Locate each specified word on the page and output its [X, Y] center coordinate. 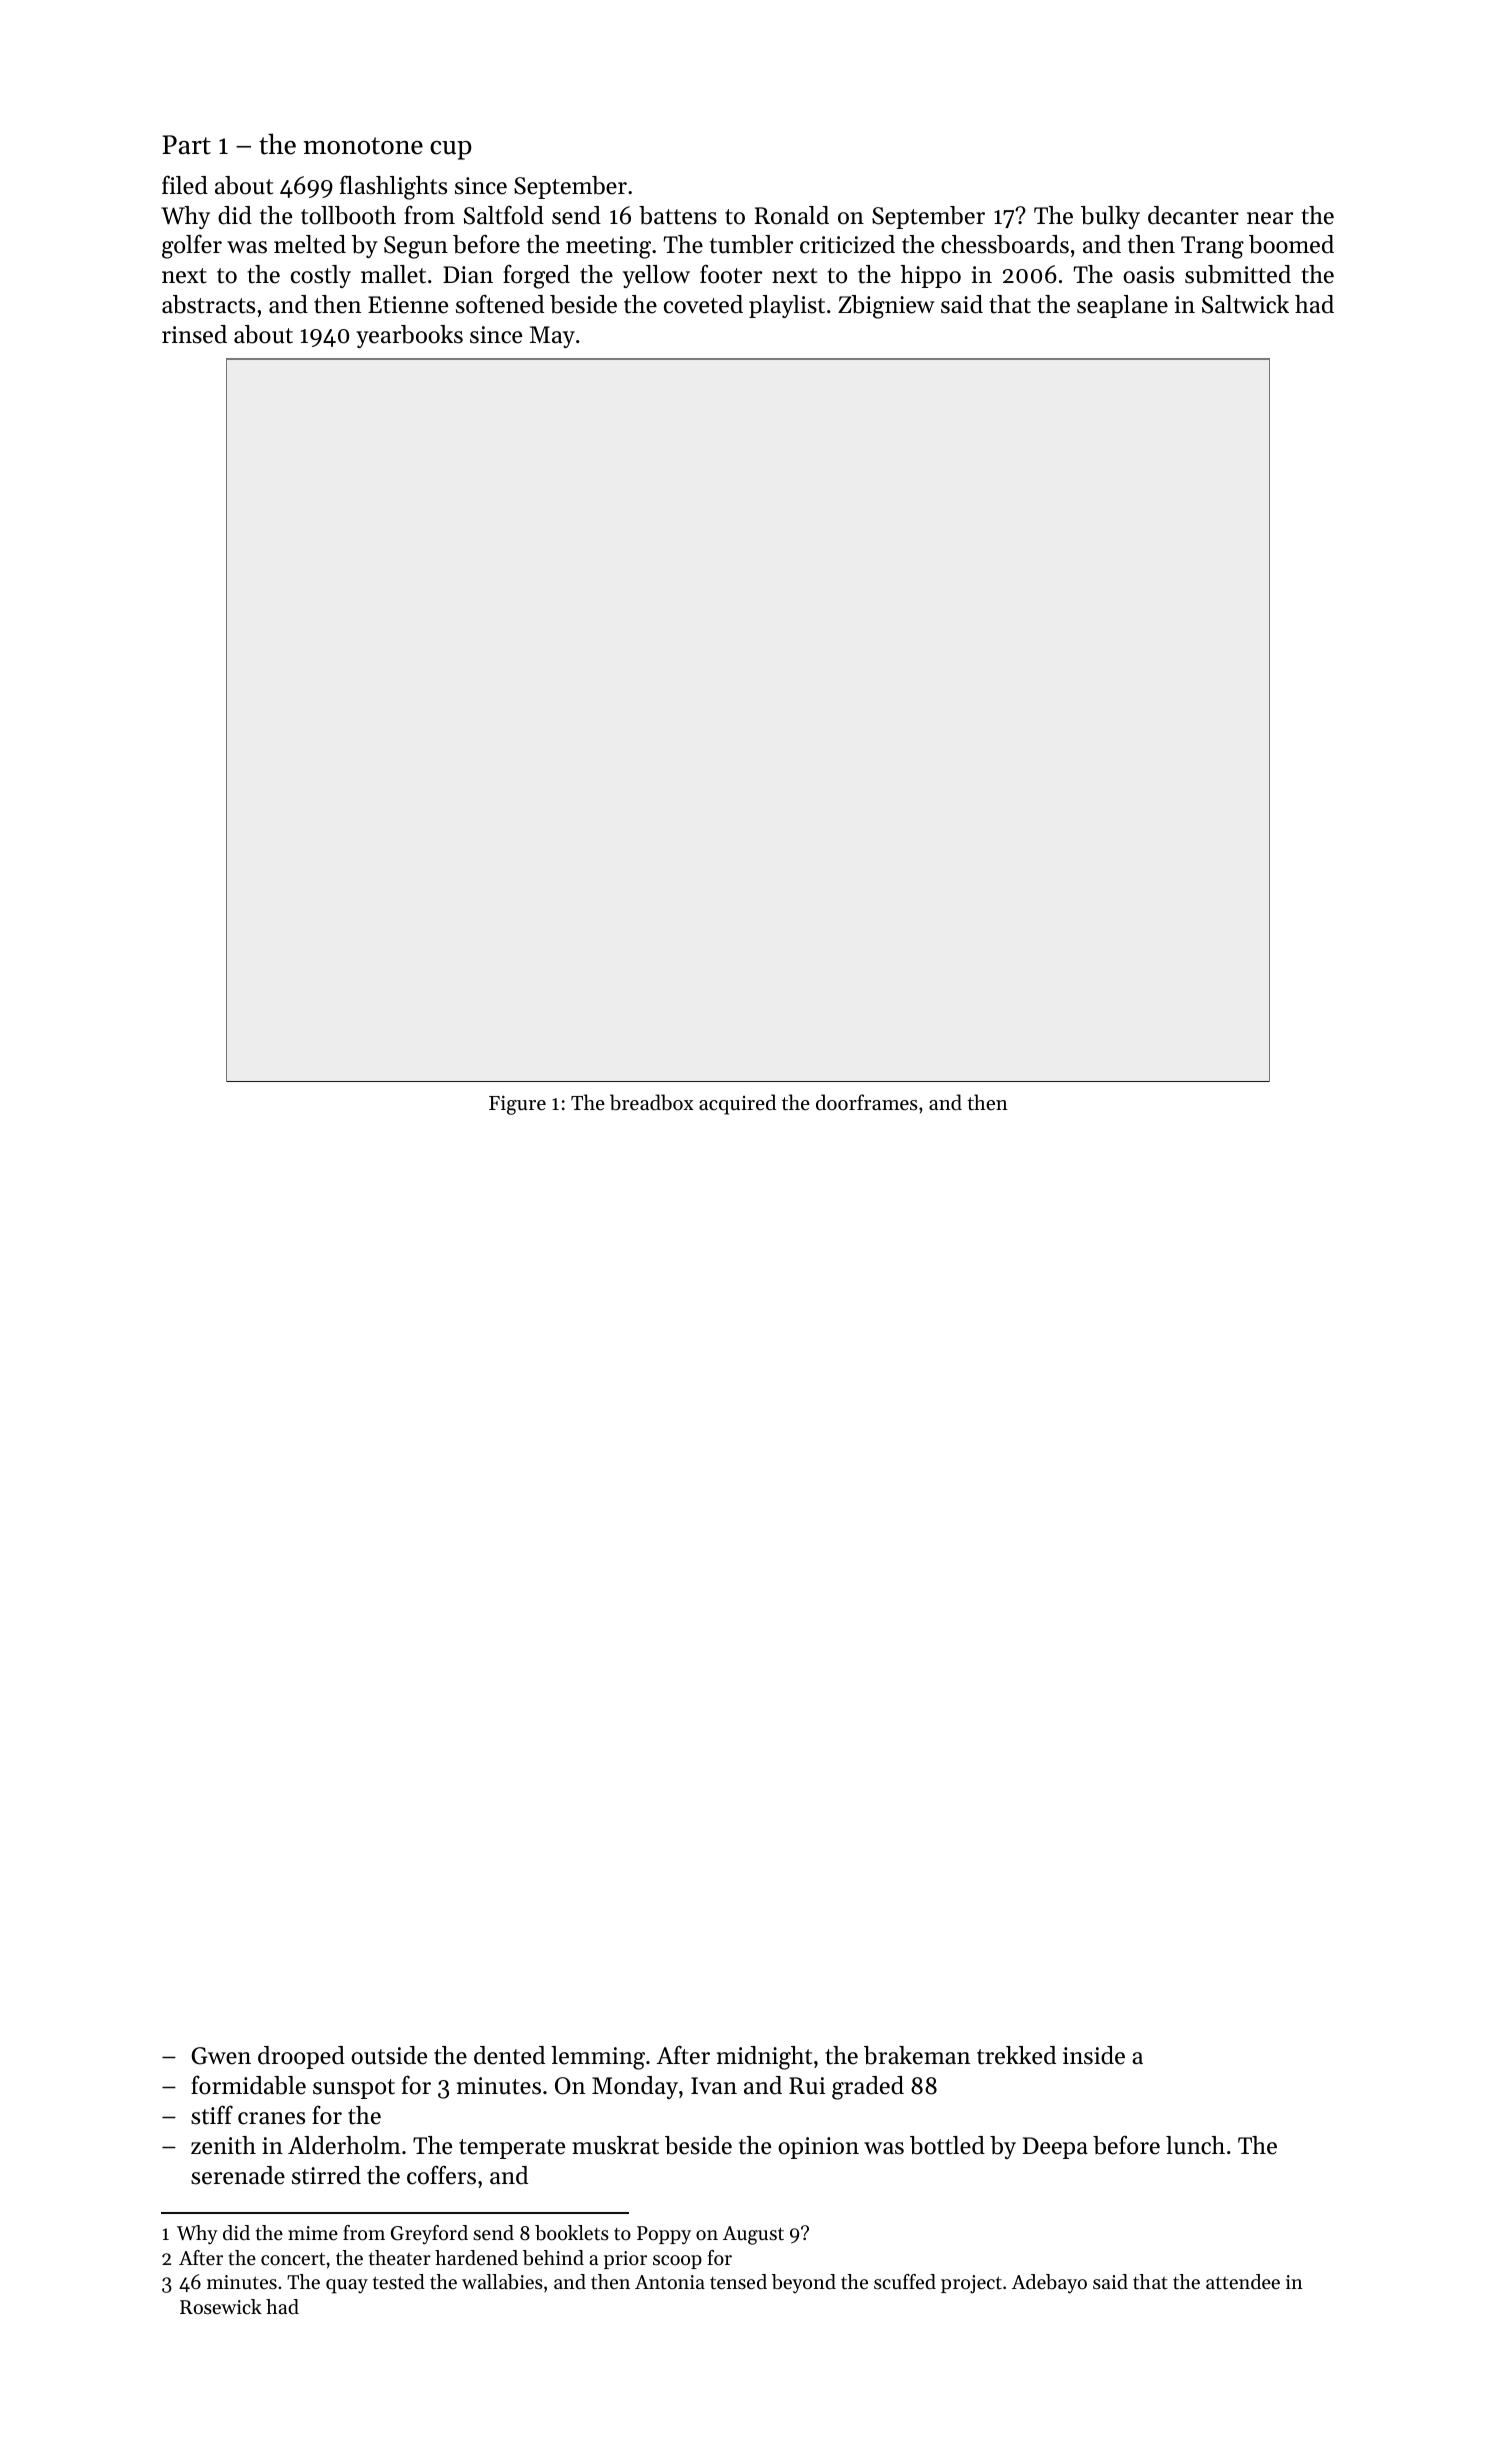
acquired [737, 1104]
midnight [764, 2058]
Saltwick [1245, 304]
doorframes [867, 1102]
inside [1094, 2055]
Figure [517, 1105]
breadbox [652, 1102]
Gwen [221, 2056]
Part [186, 145]
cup [451, 150]
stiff [212, 2115]
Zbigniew [886, 307]
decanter [1193, 215]
